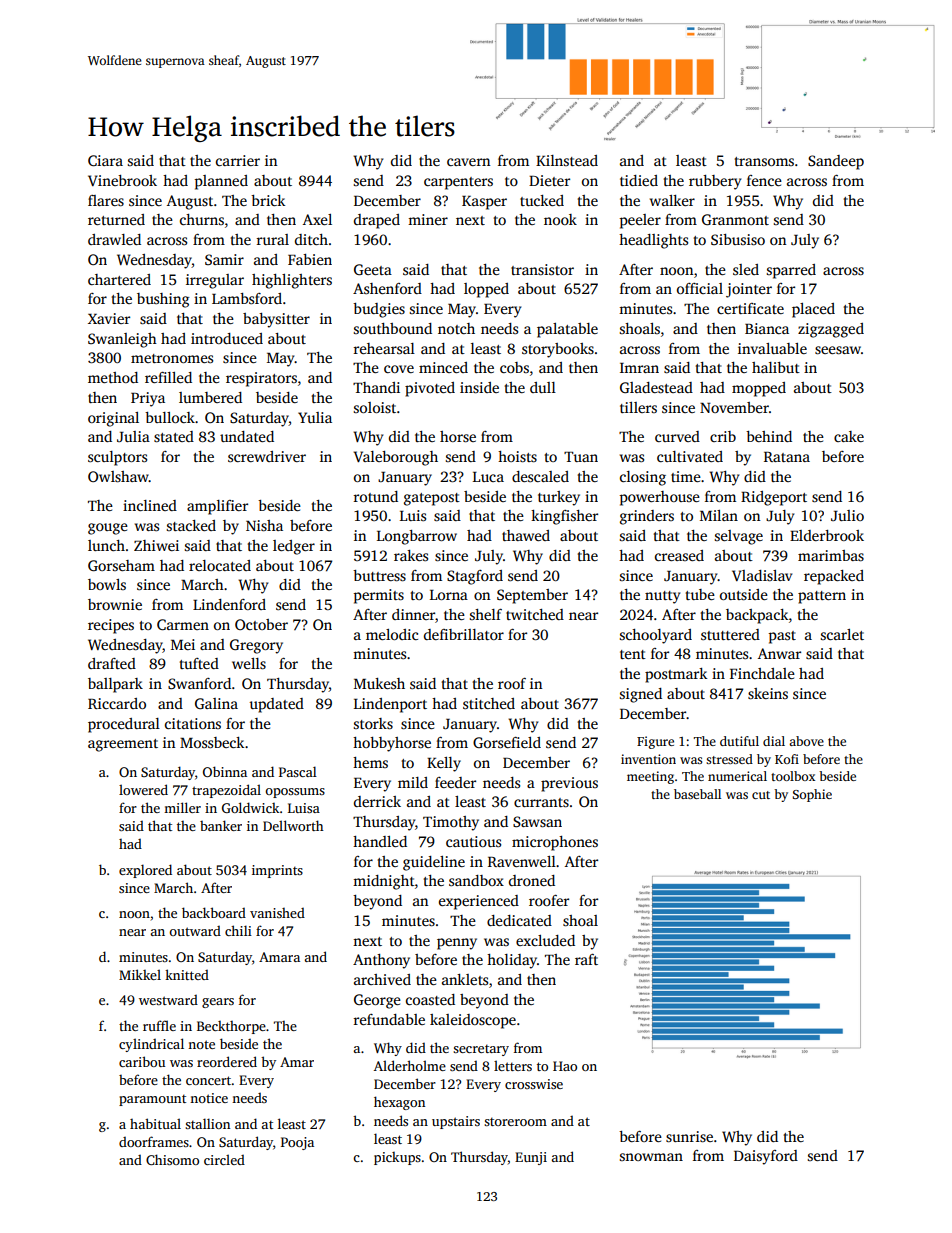  Describe the element at coordinates (428, 219) in the screenshot. I see `miner` at that location.
